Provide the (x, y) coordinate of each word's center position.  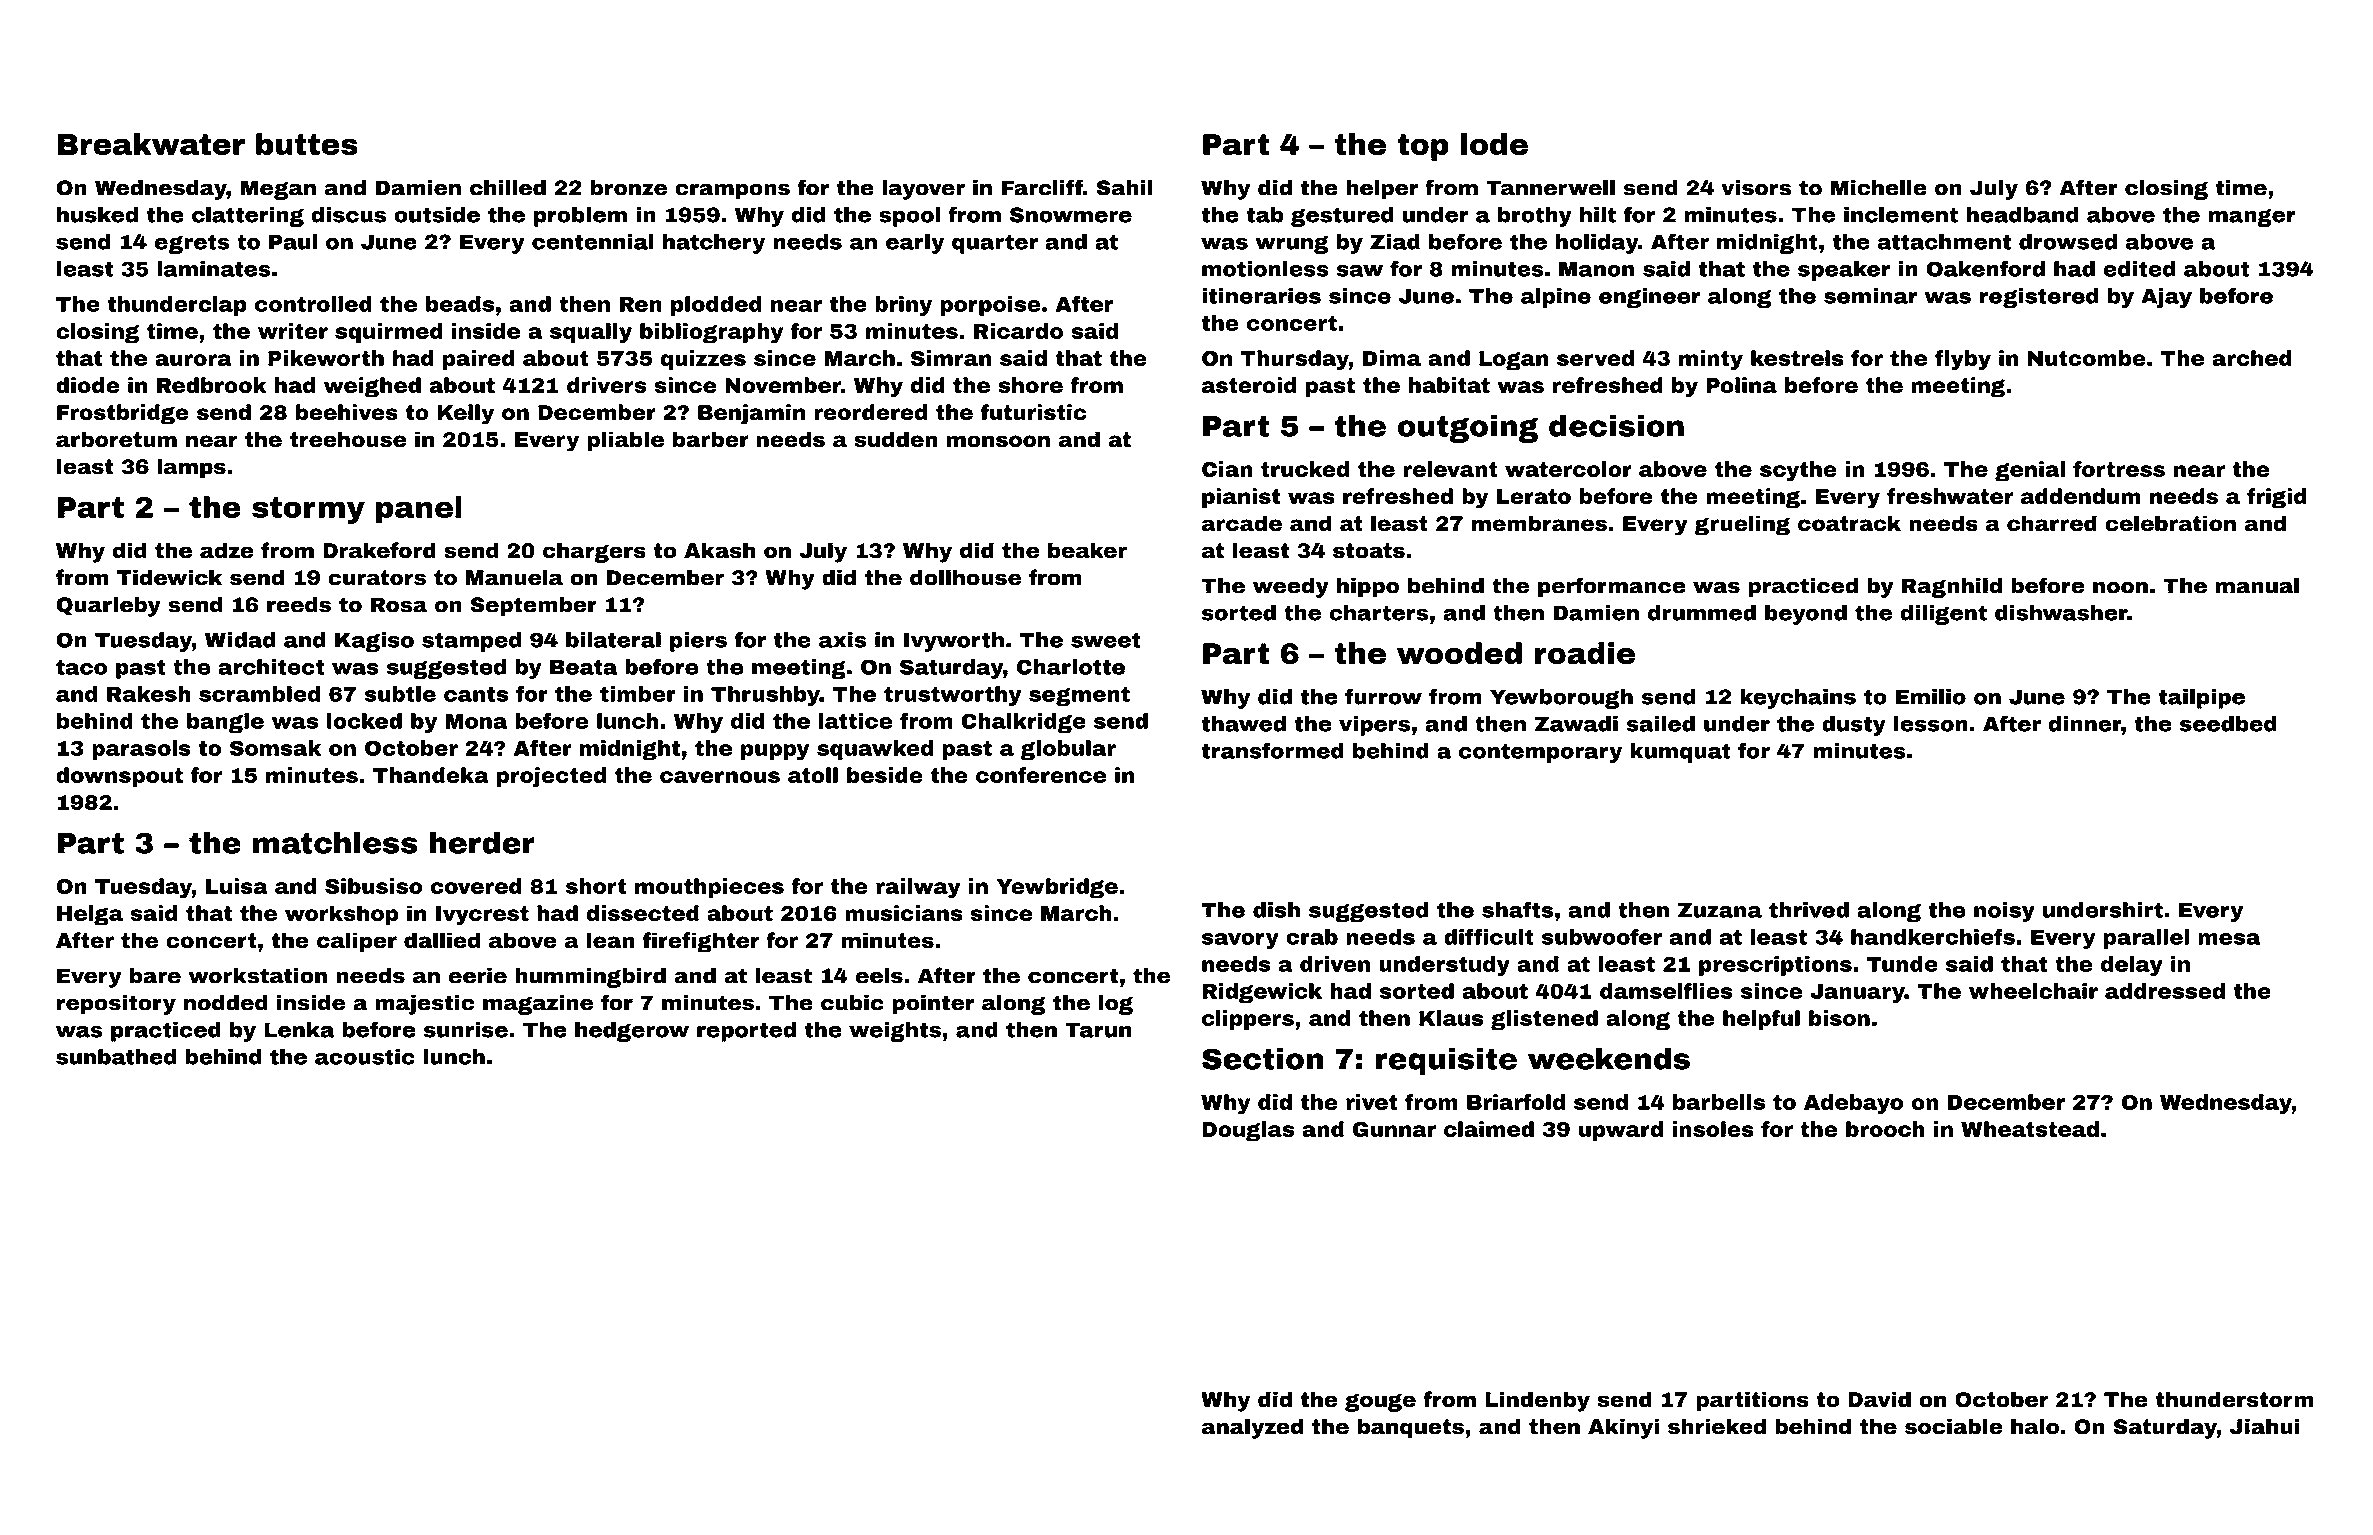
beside (885, 775)
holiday (1597, 244)
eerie (478, 975)
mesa (2229, 939)
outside (437, 215)
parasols (141, 750)
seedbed (2228, 724)
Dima (1392, 358)
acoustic (365, 1057)
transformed (1272, 750)
